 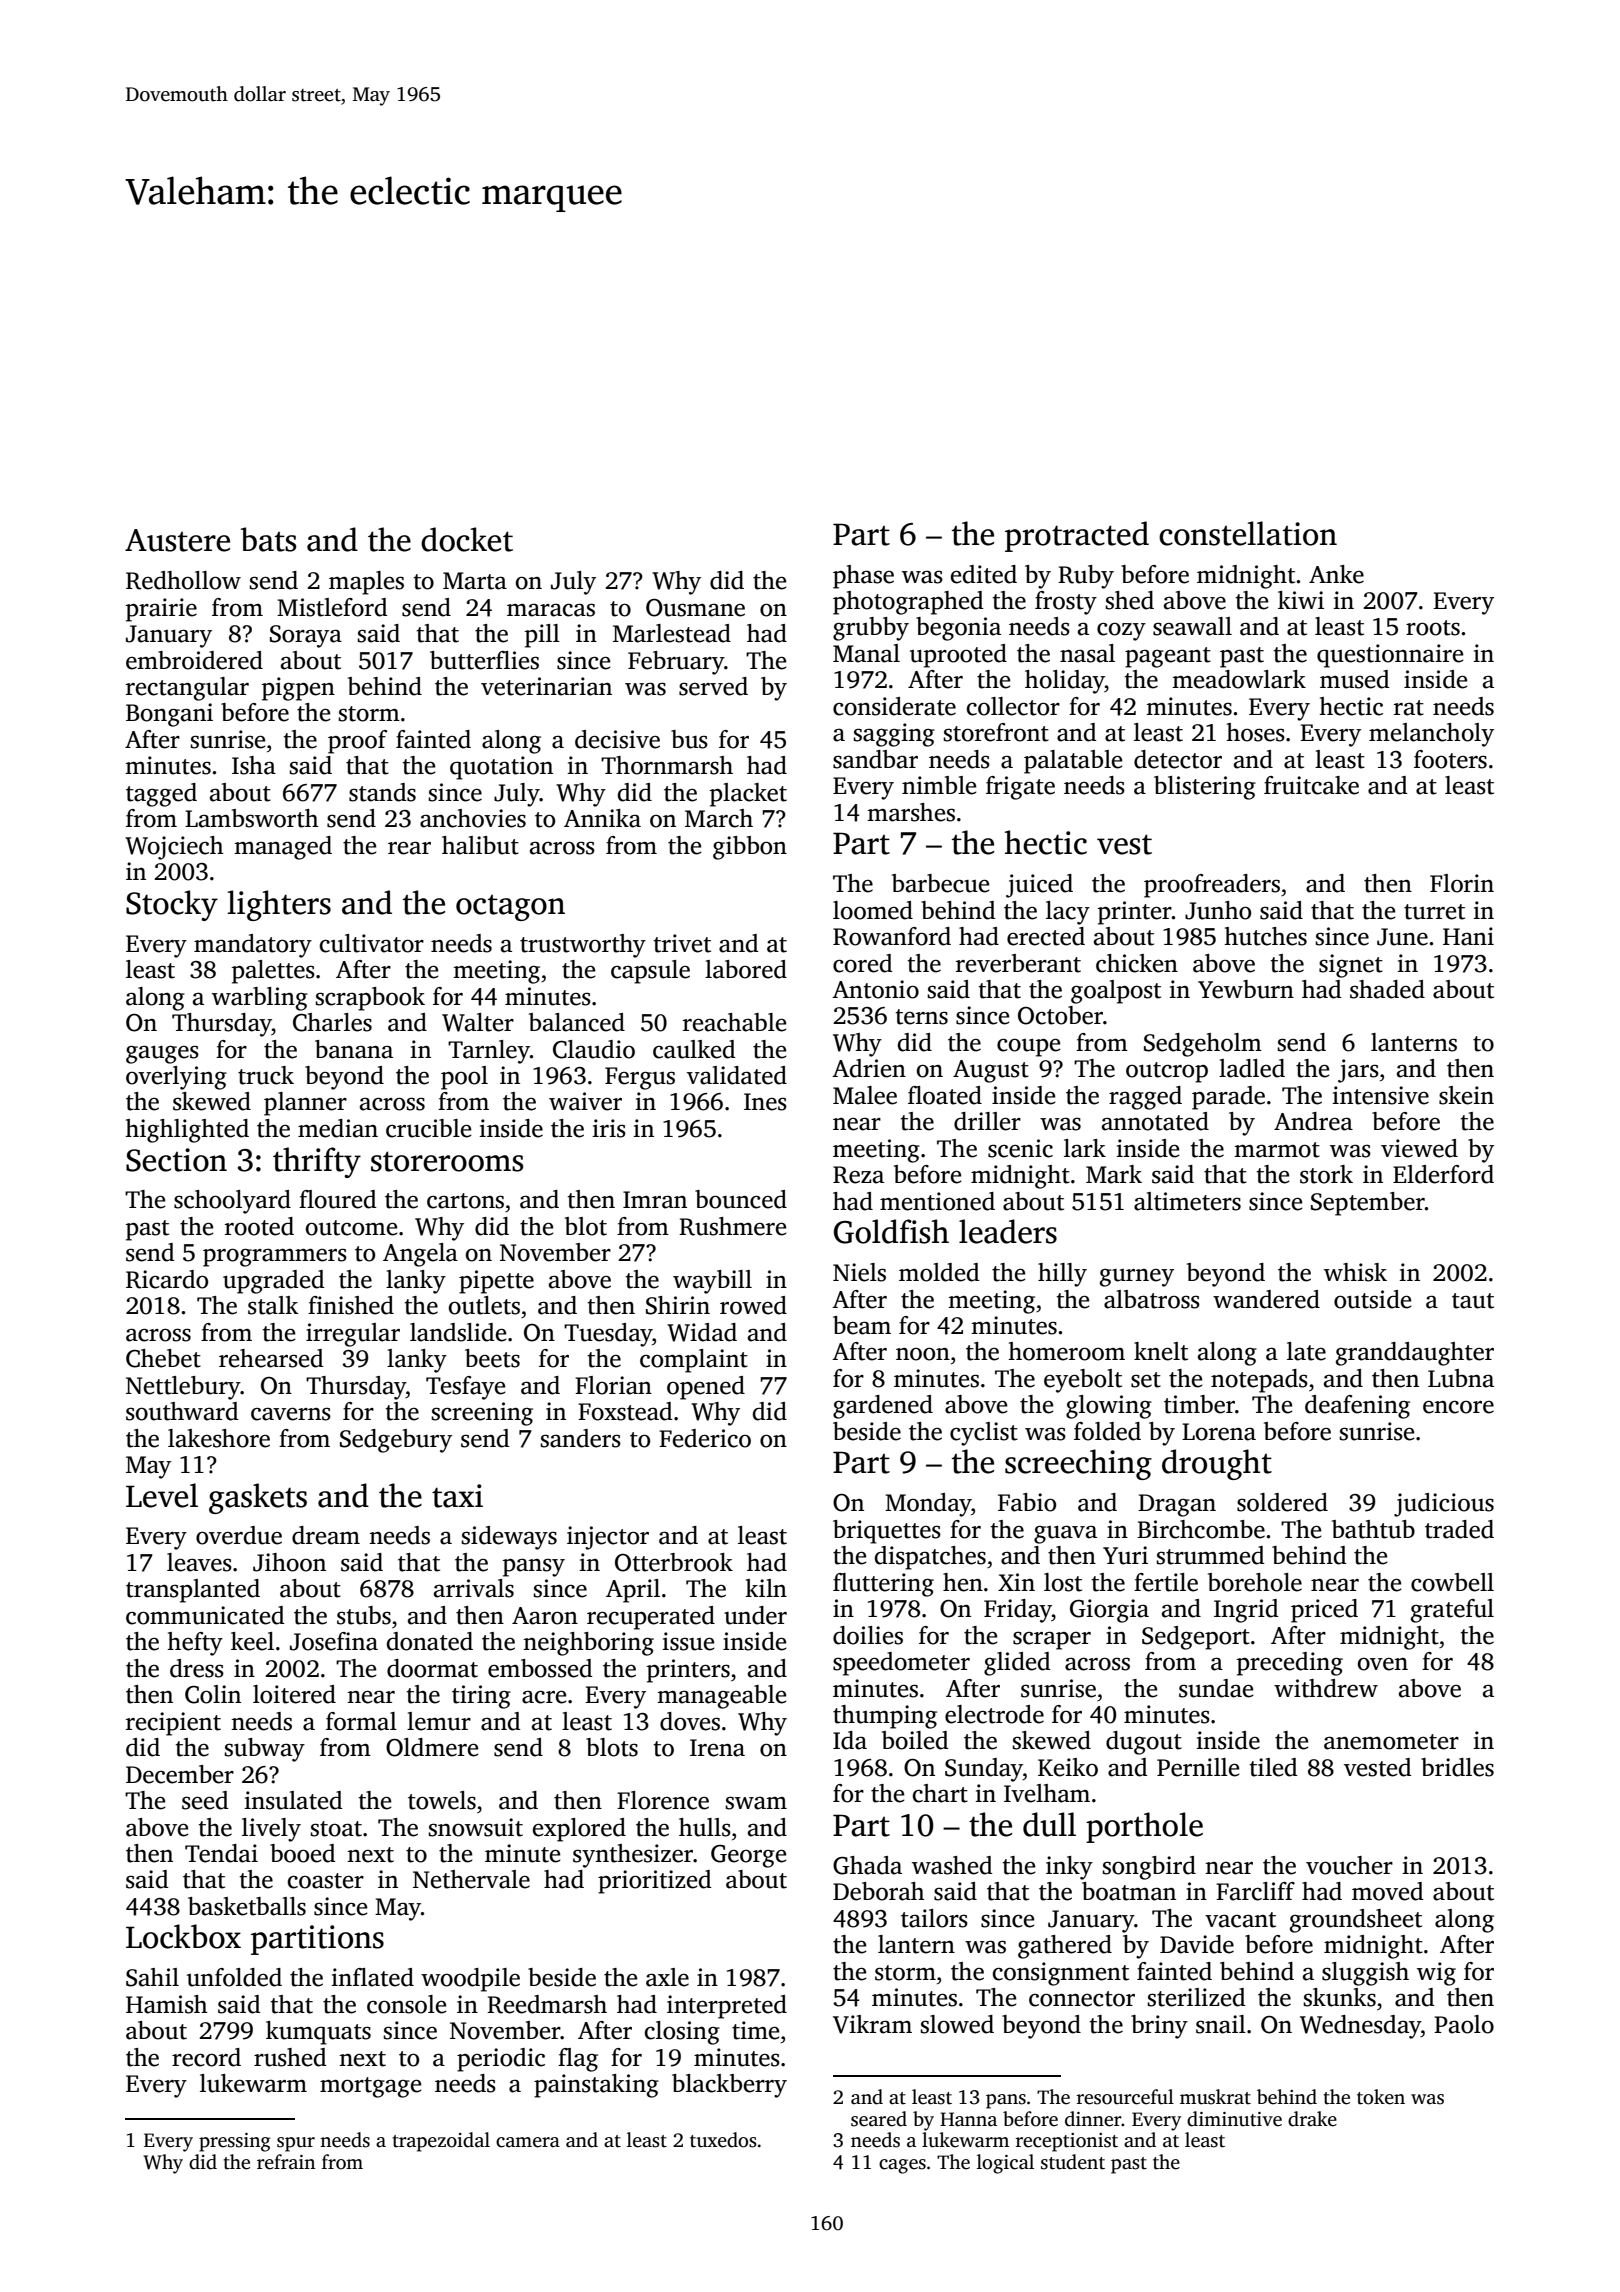 What do you see at coordinates (286, 2162) in the document?
I see `refrain` at bounding box center [286, 2162].
